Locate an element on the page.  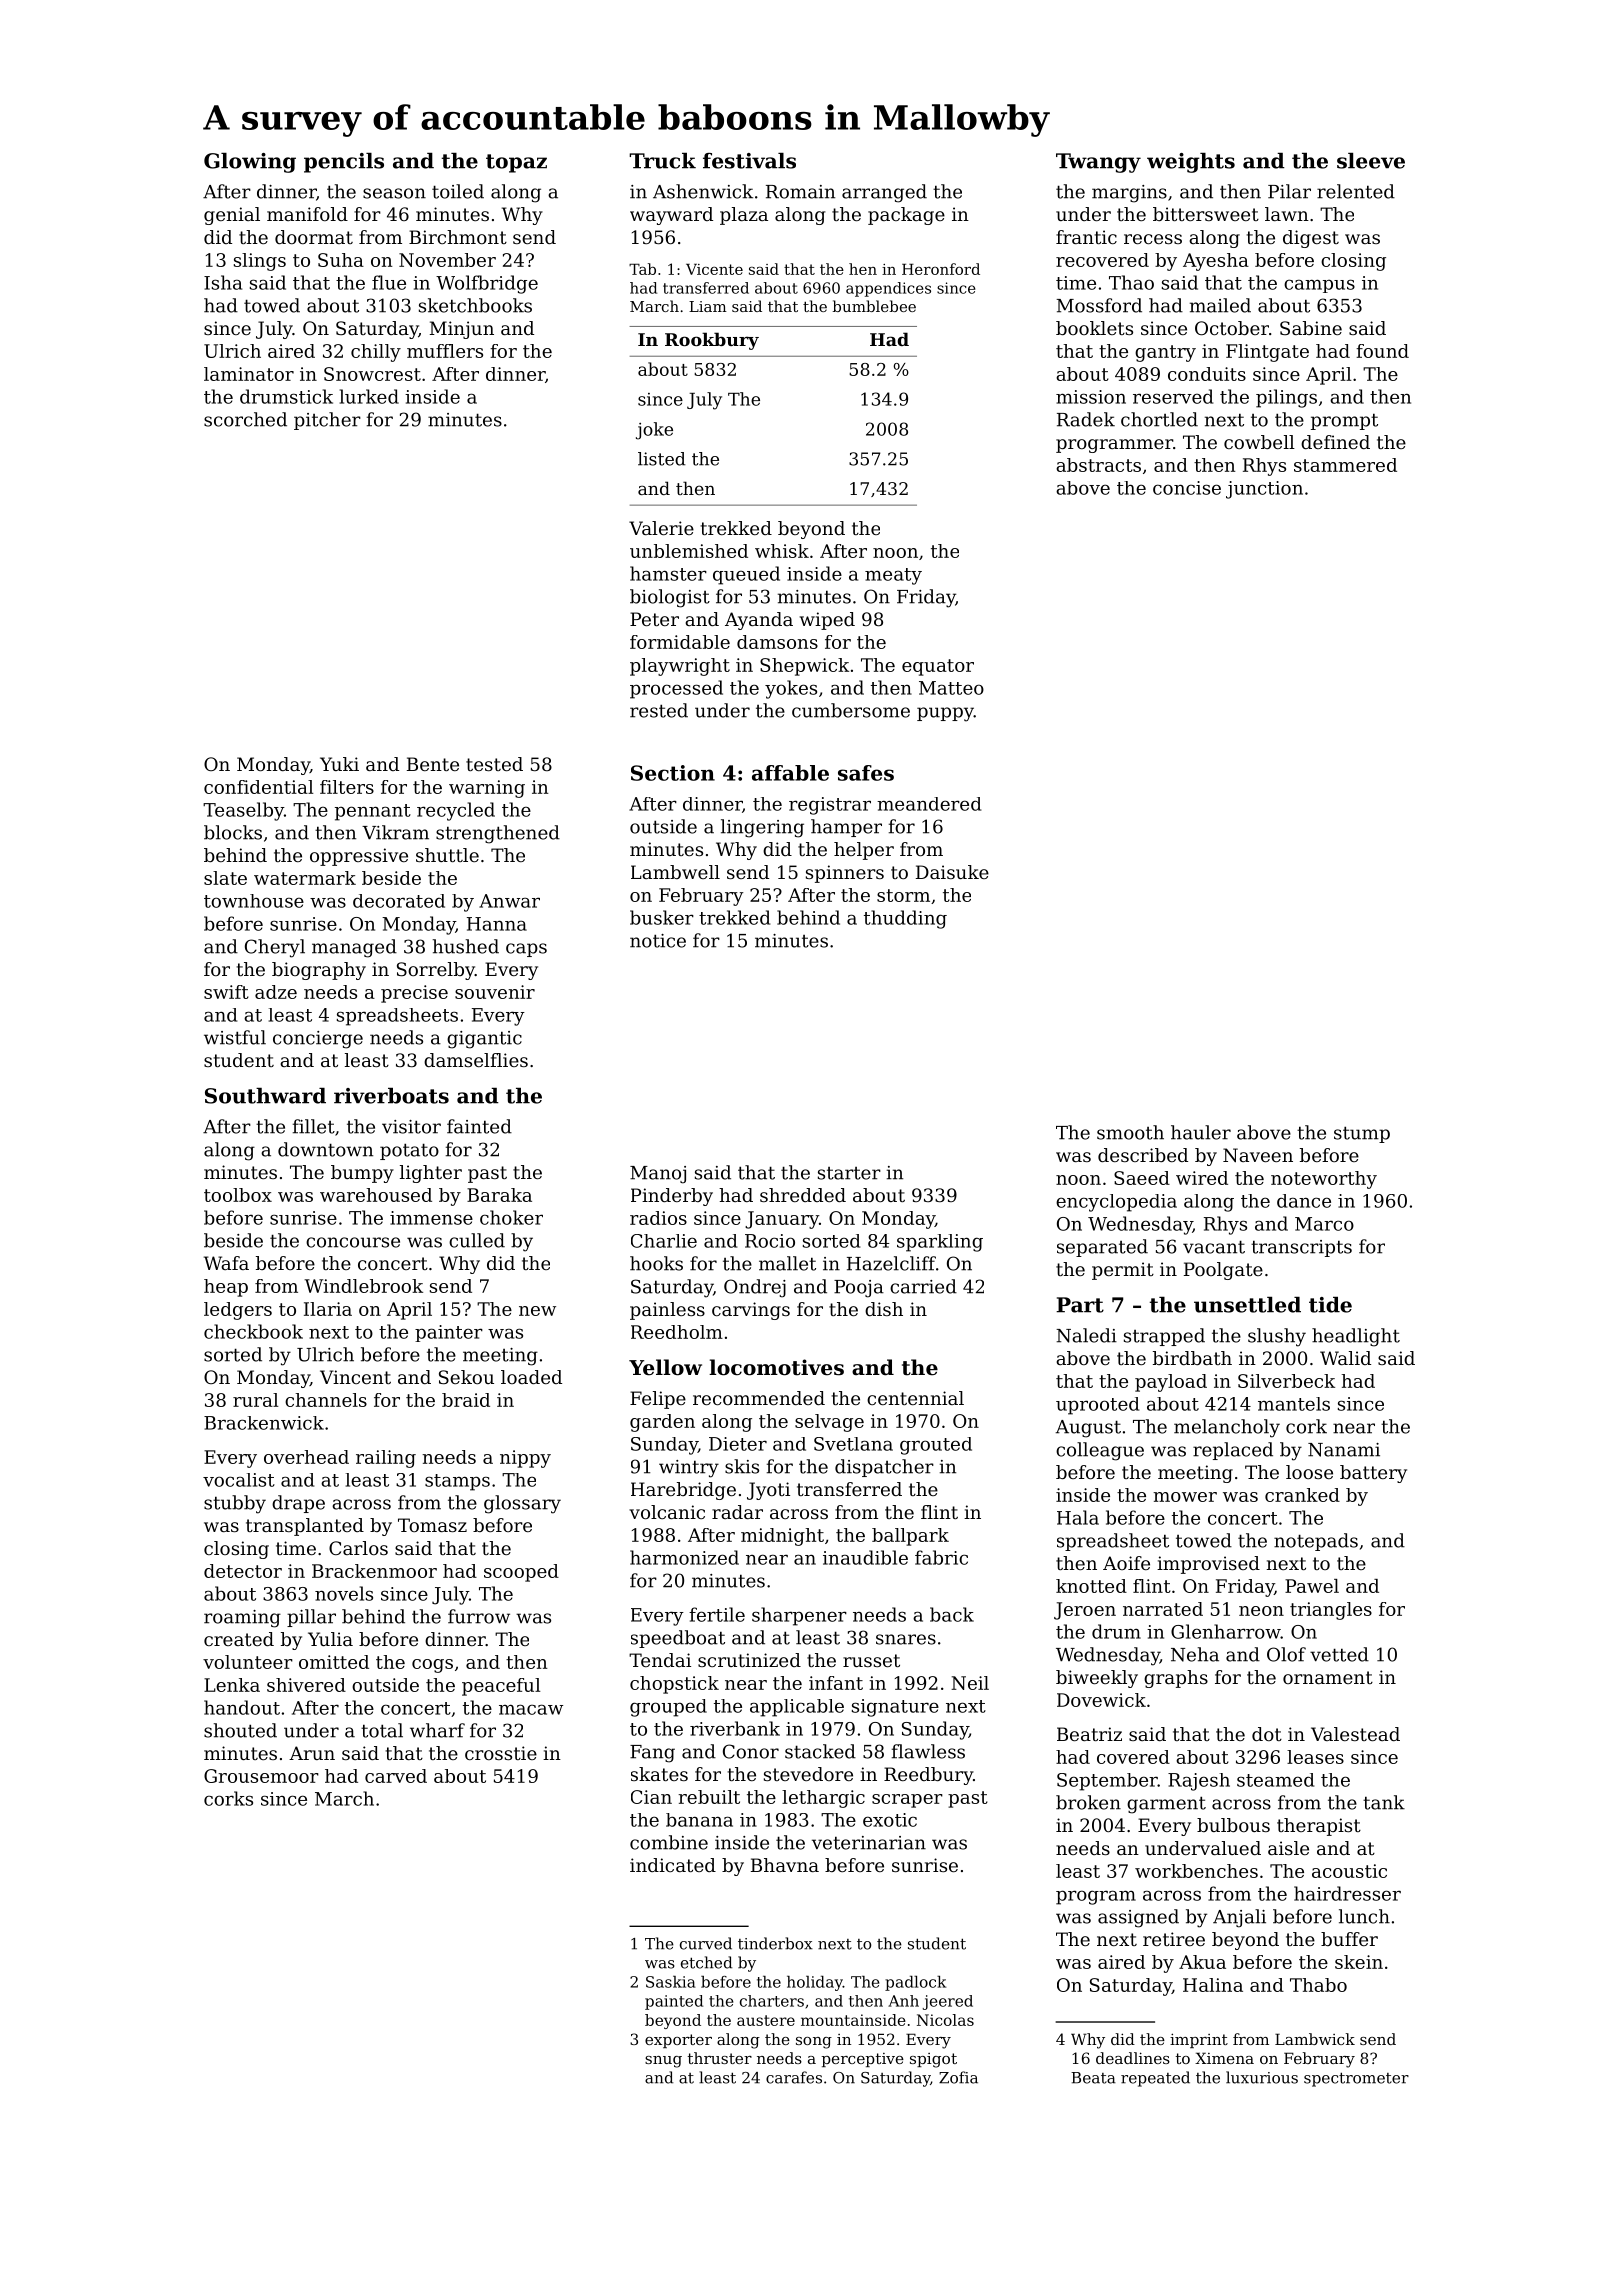
weights is located at coordinates (1191, 163).
